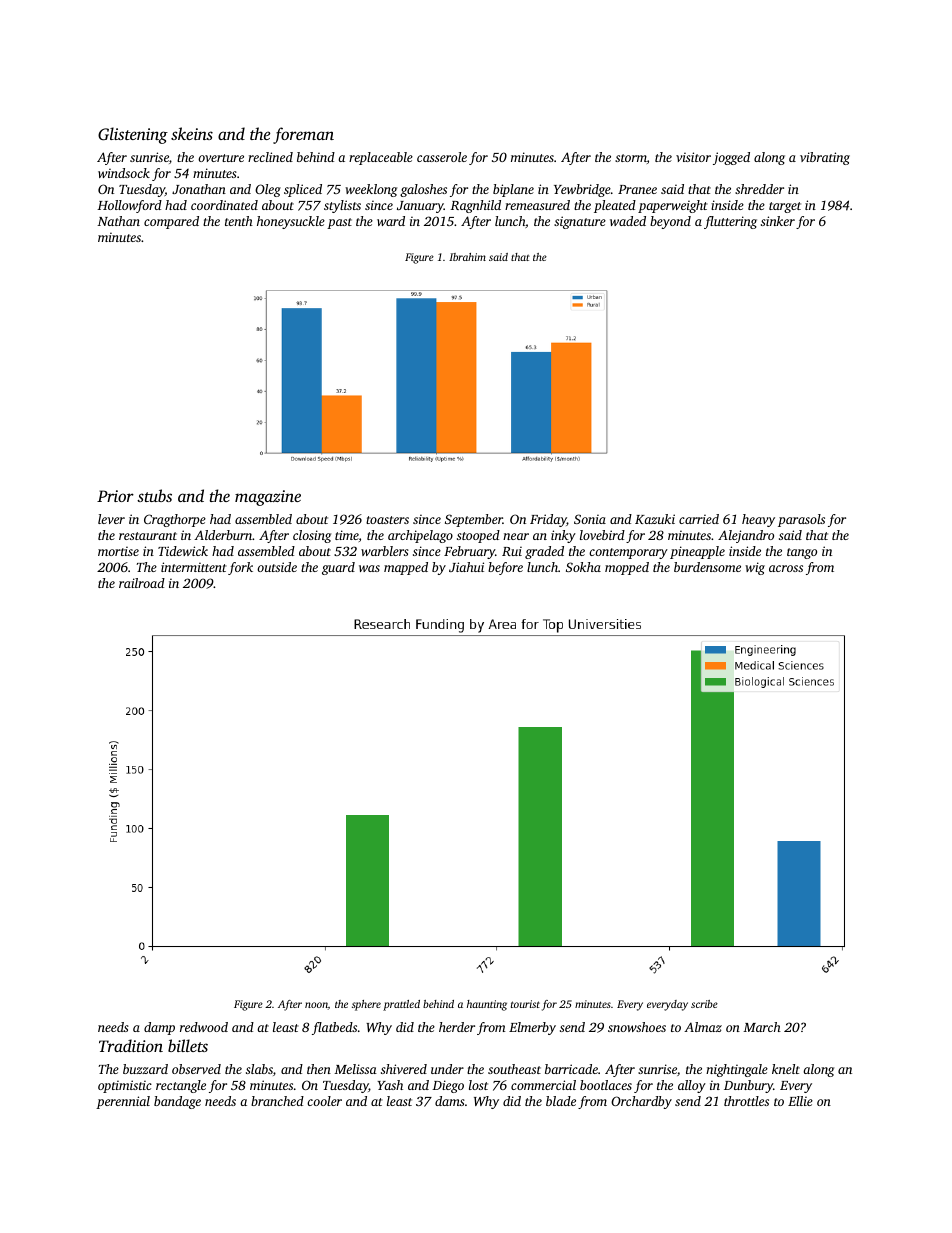  What do you see at coordinates (631, 158) in the document?
I see `storm` at bounding box center [631, 158].
